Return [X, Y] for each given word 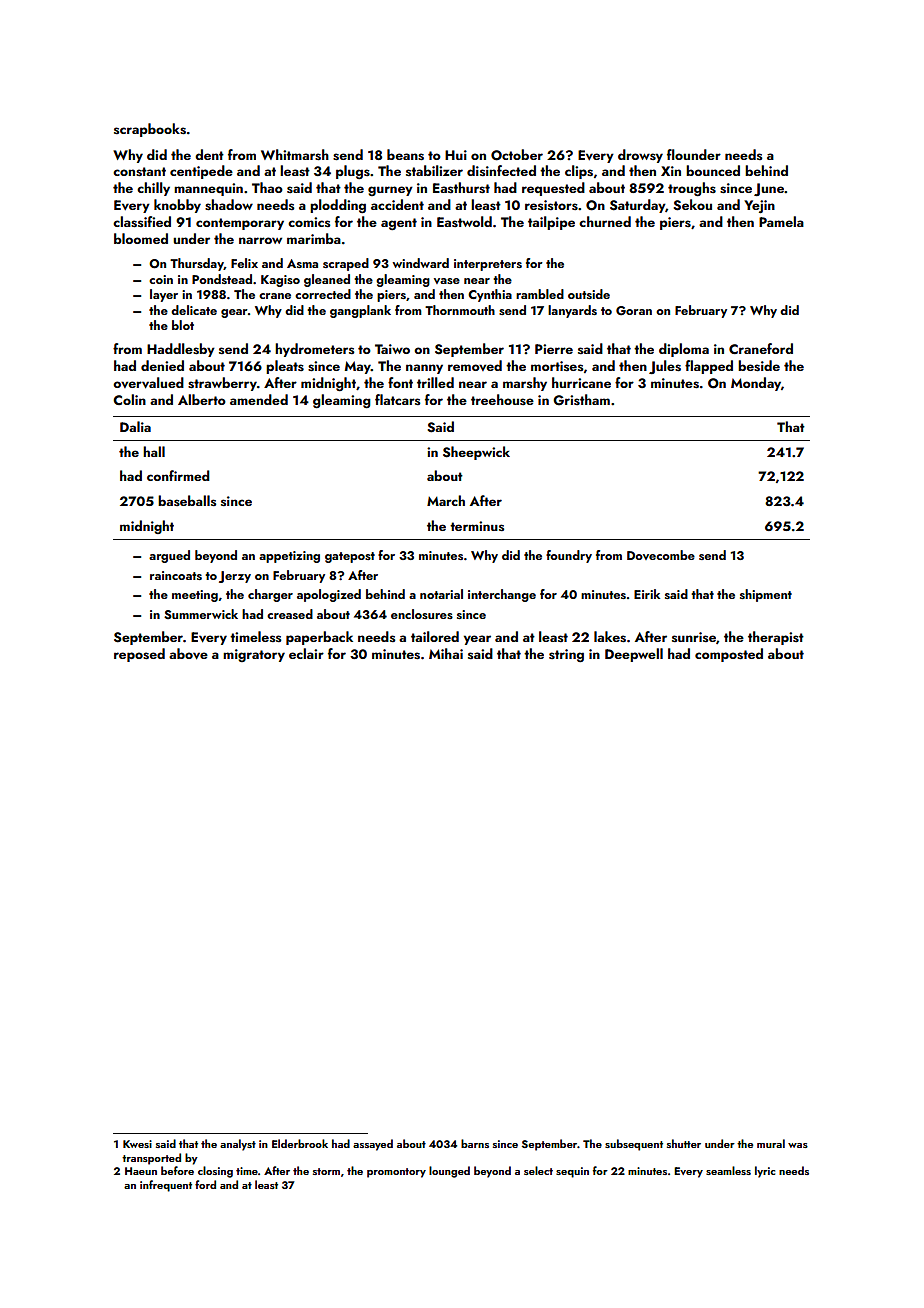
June [769, 189]
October [517, 155]
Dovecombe [661, 555]
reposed [139, 655]
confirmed [178, 475]
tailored [435, 636]
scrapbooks [150, 130]
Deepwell [634, 655]
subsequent [634, 1145]
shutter [684, 1143]
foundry [569, 556]
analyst [238, 1145]
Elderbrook [300, 1143]
